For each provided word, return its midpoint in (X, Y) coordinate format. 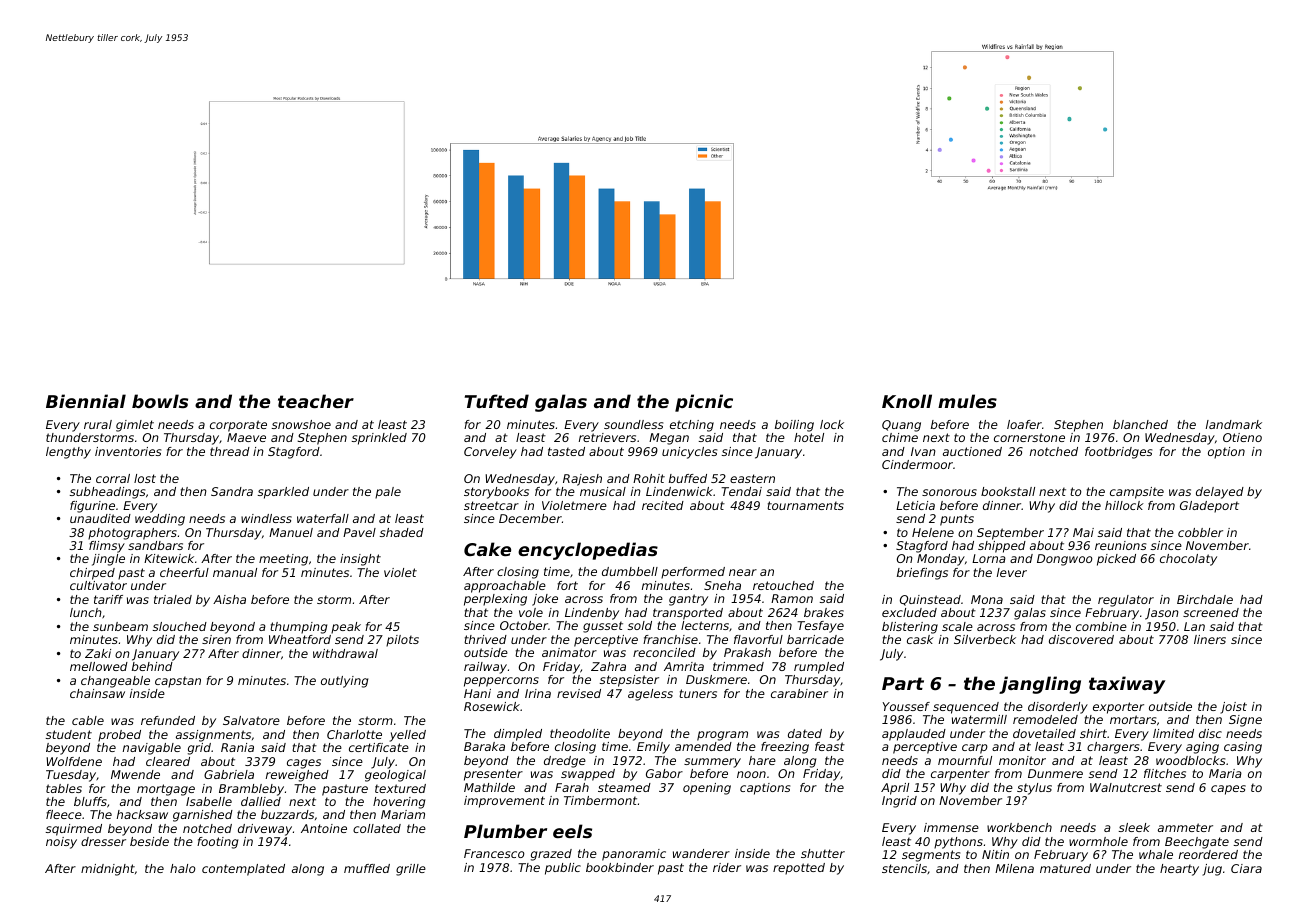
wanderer (701, 853)
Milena (1014, 868)
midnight (108, 870)
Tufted (497, 401)
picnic (704, 403)
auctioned (972, 451)
